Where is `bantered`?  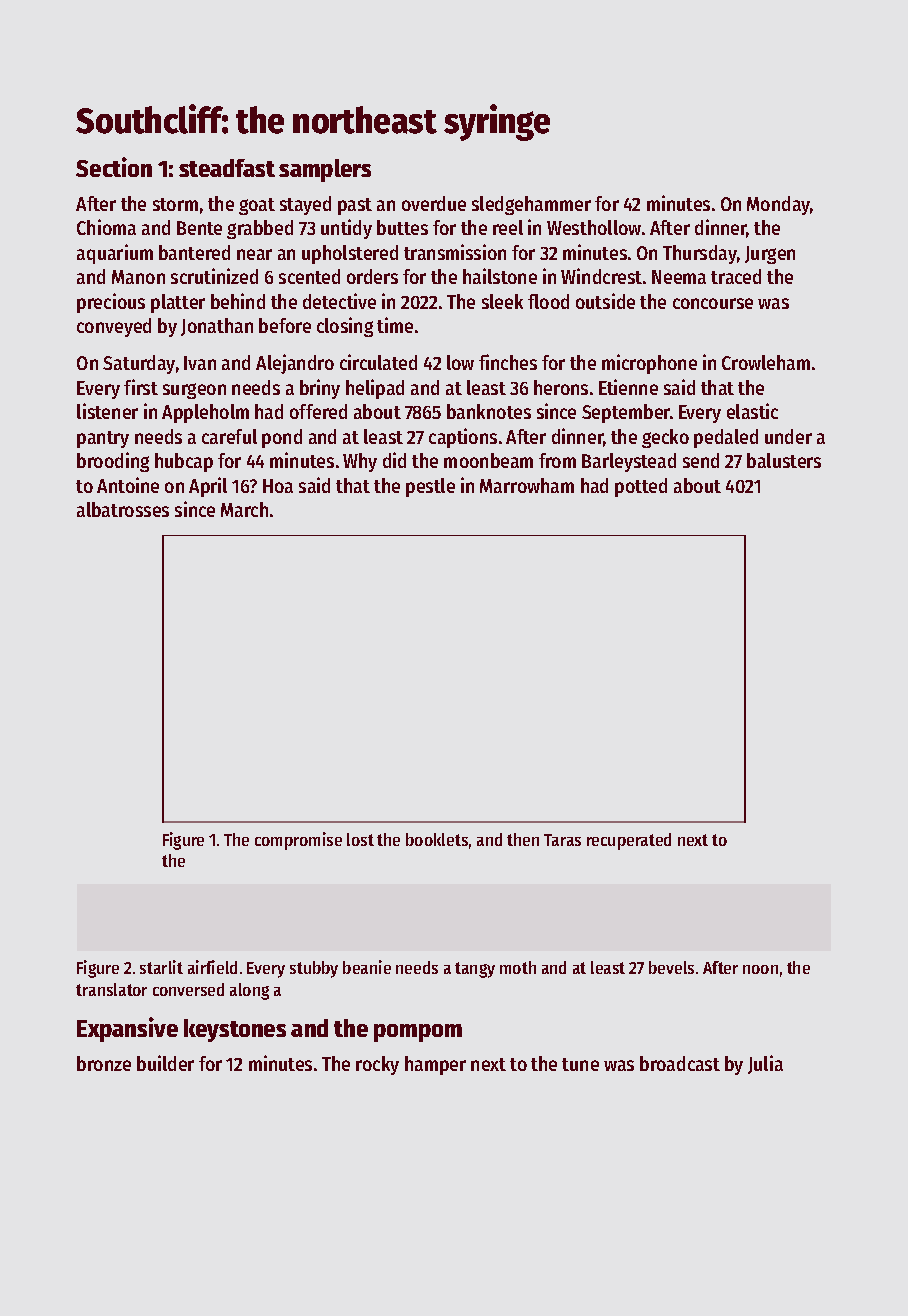
bantered is located at coordinates (194, 252).
